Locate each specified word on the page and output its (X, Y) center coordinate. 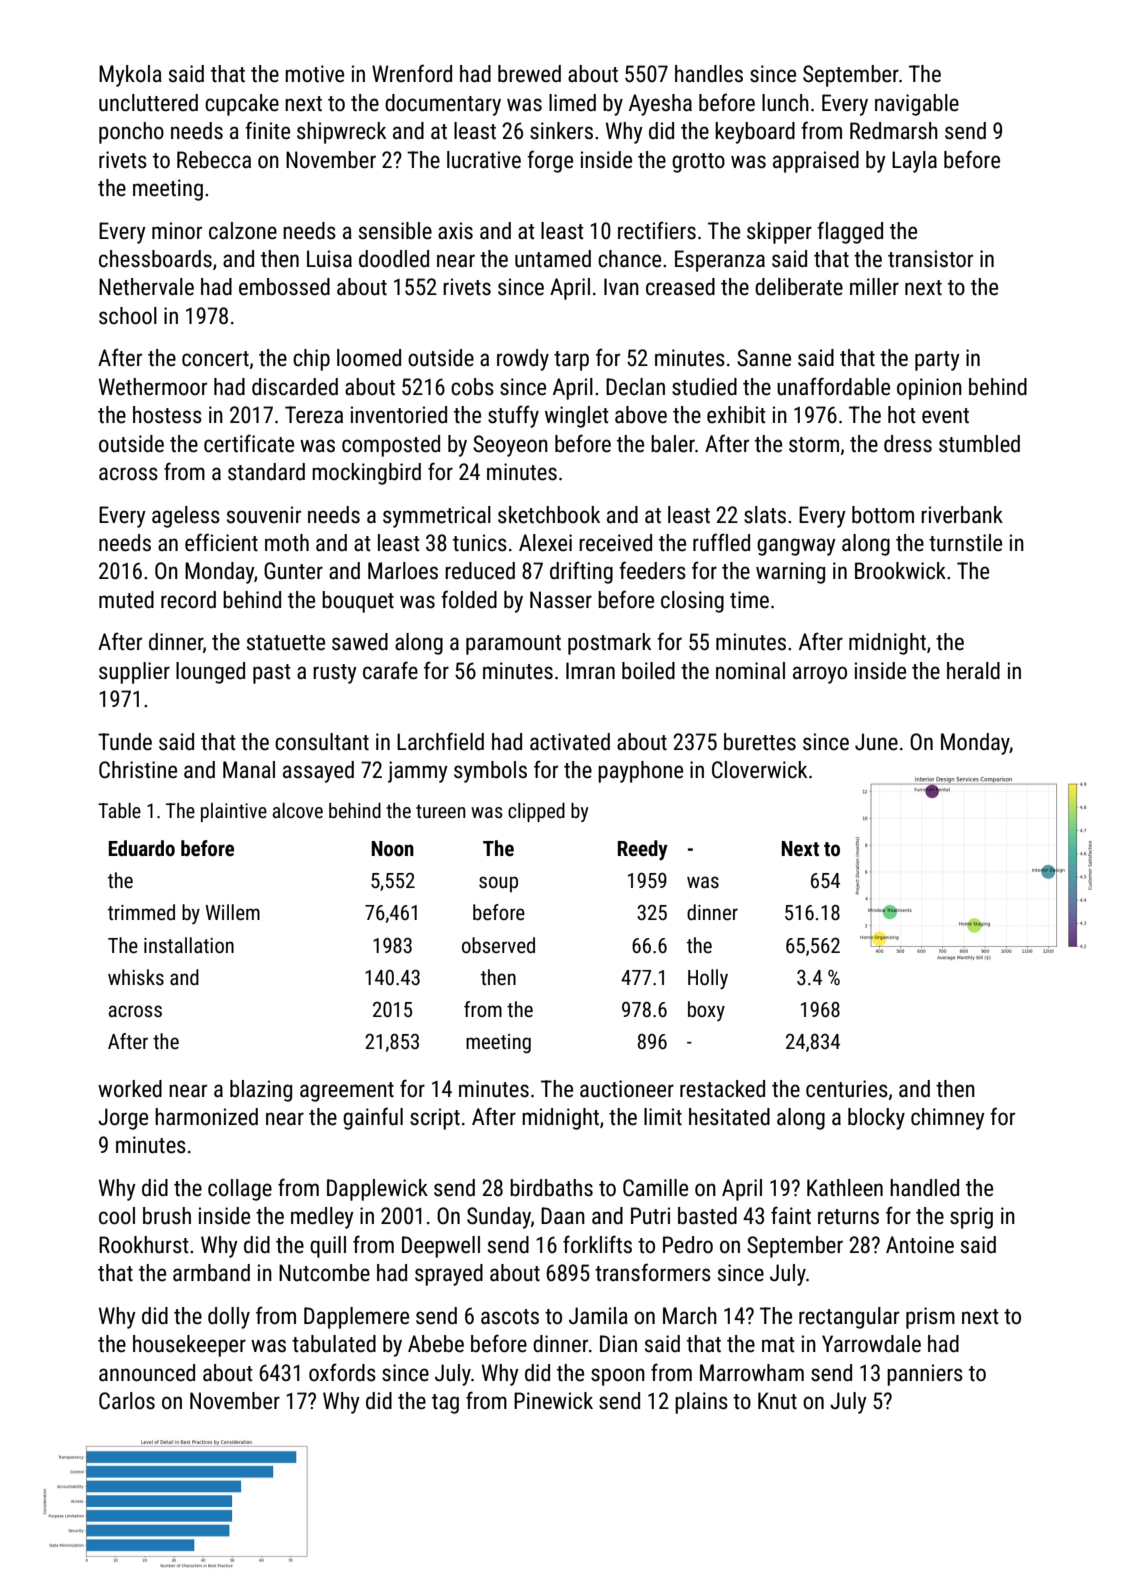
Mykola (130, 76)
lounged (210, 673)
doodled (394, 259)
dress (908, 444)
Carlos (127, 1401)
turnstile (965, 543)
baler (673, 444)
